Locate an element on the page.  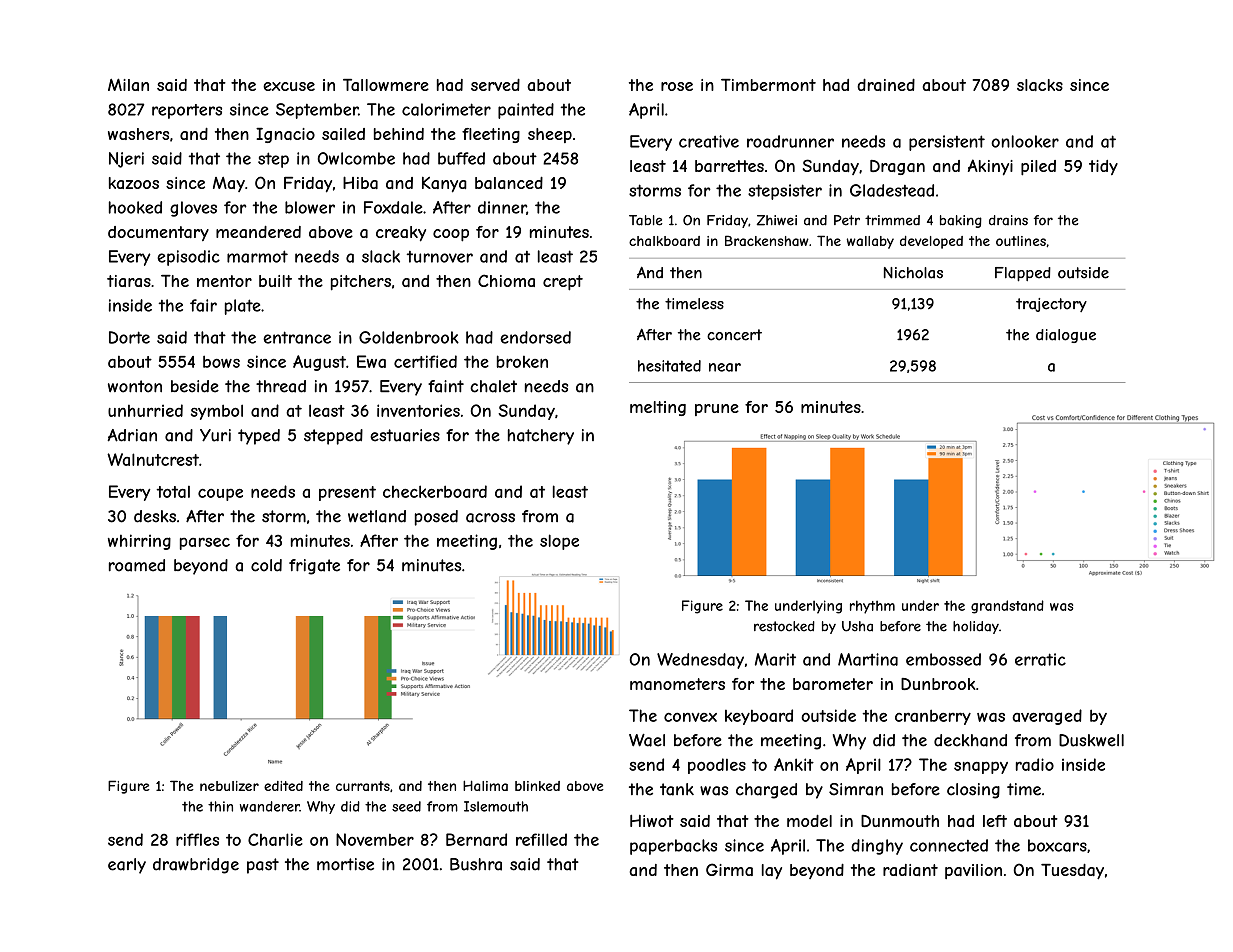
Chioma is located at coordinates (506, 280).
